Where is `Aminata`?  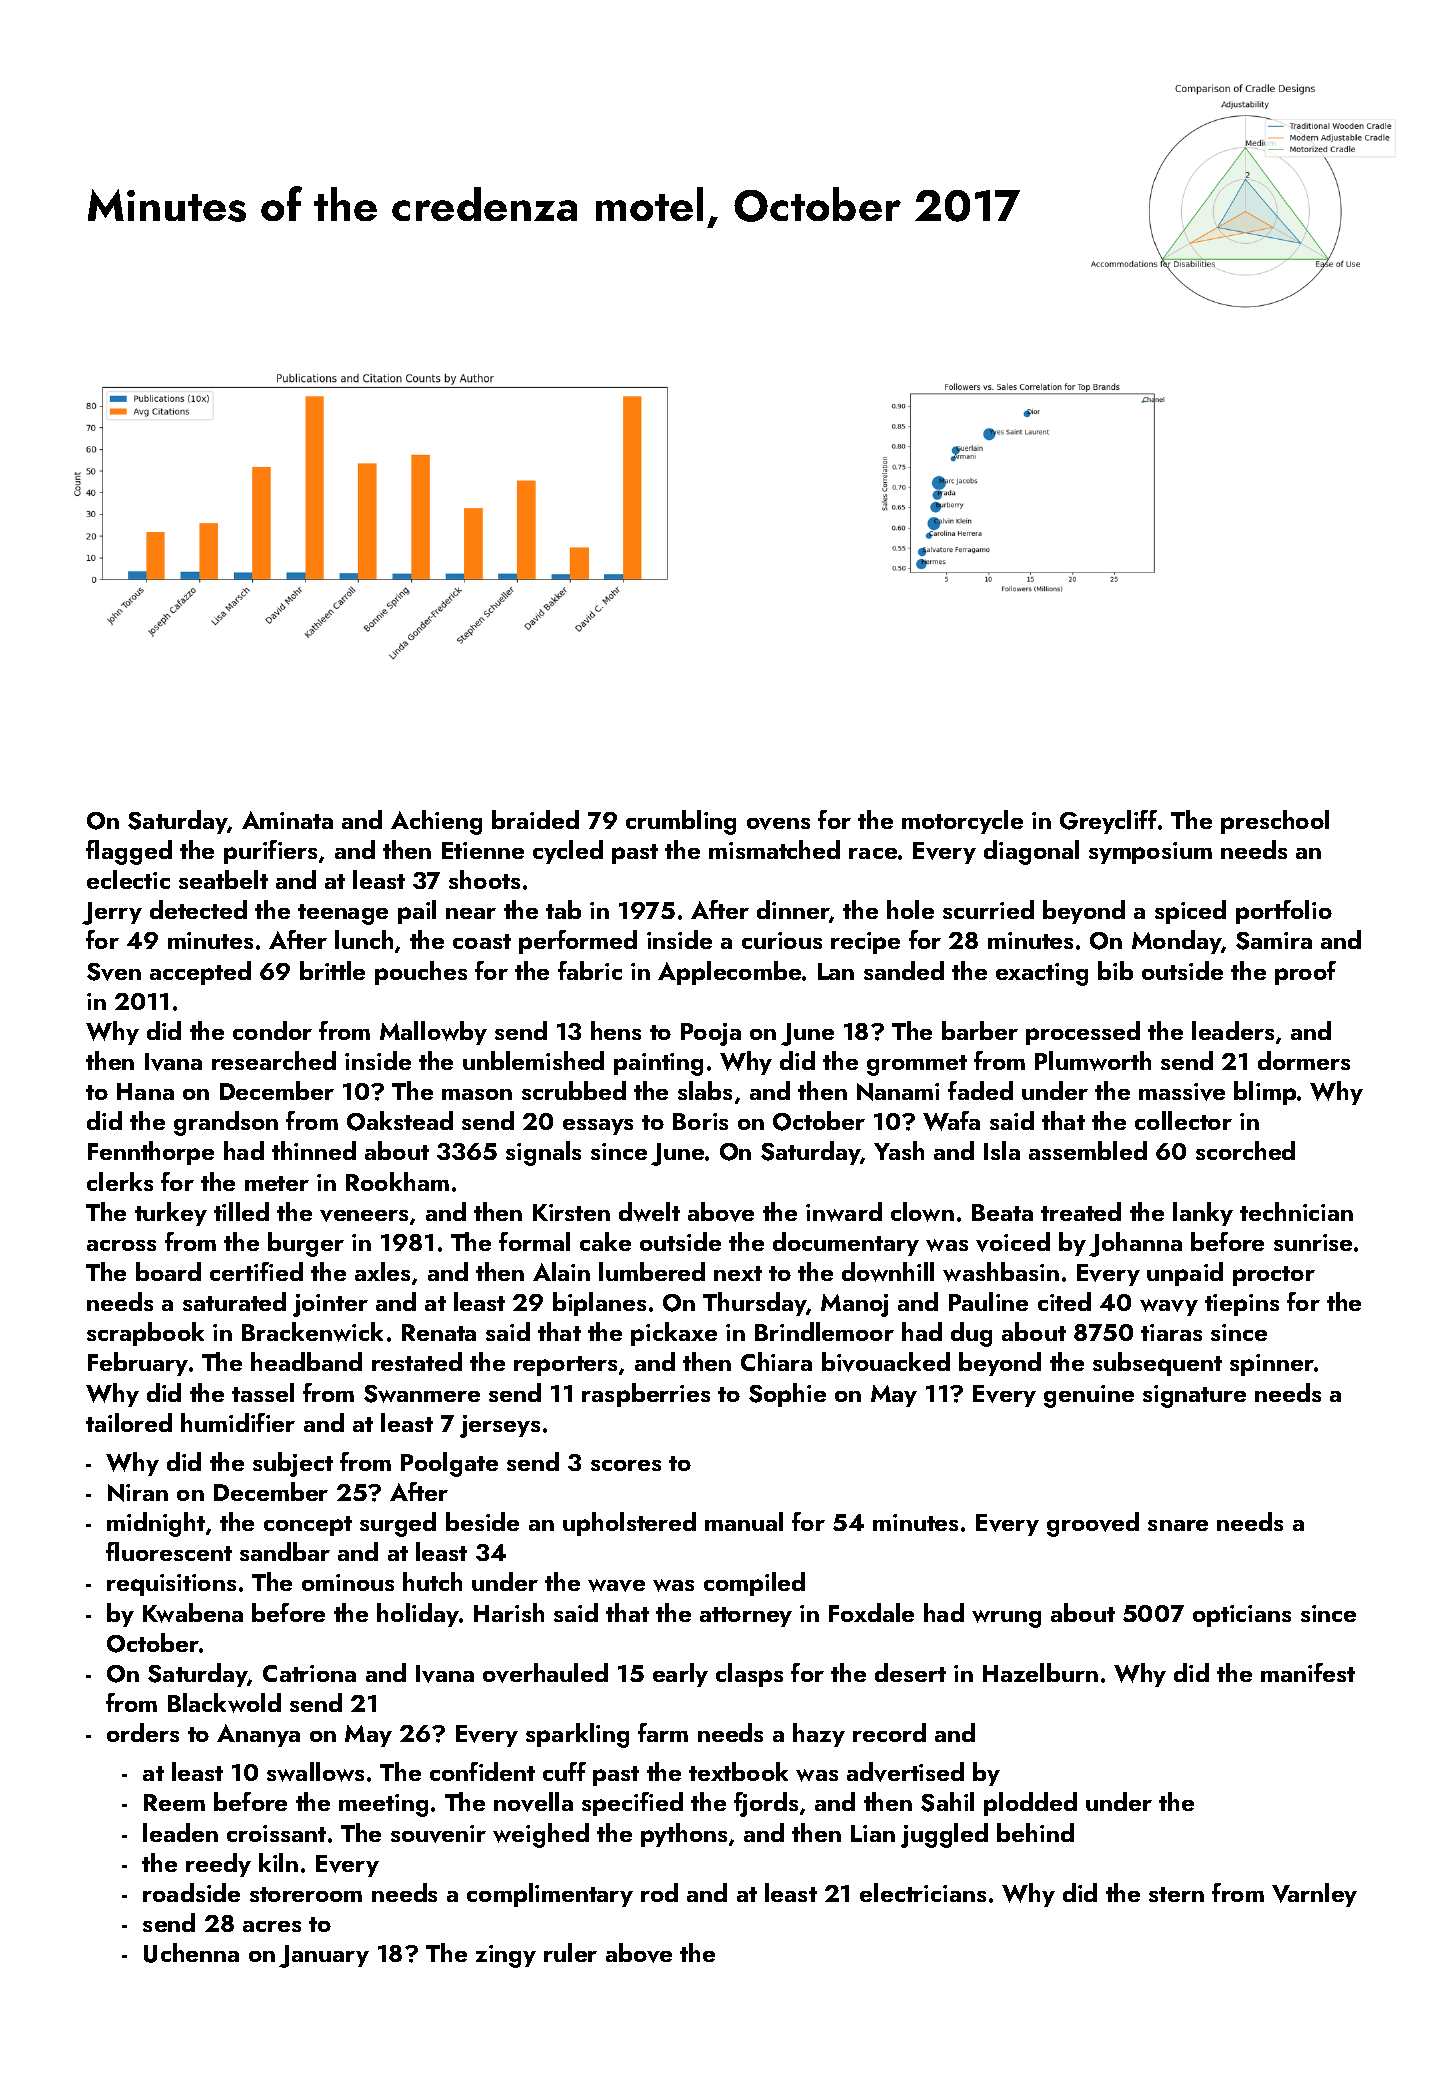 Aminata is located at coordinates (287, 820).
